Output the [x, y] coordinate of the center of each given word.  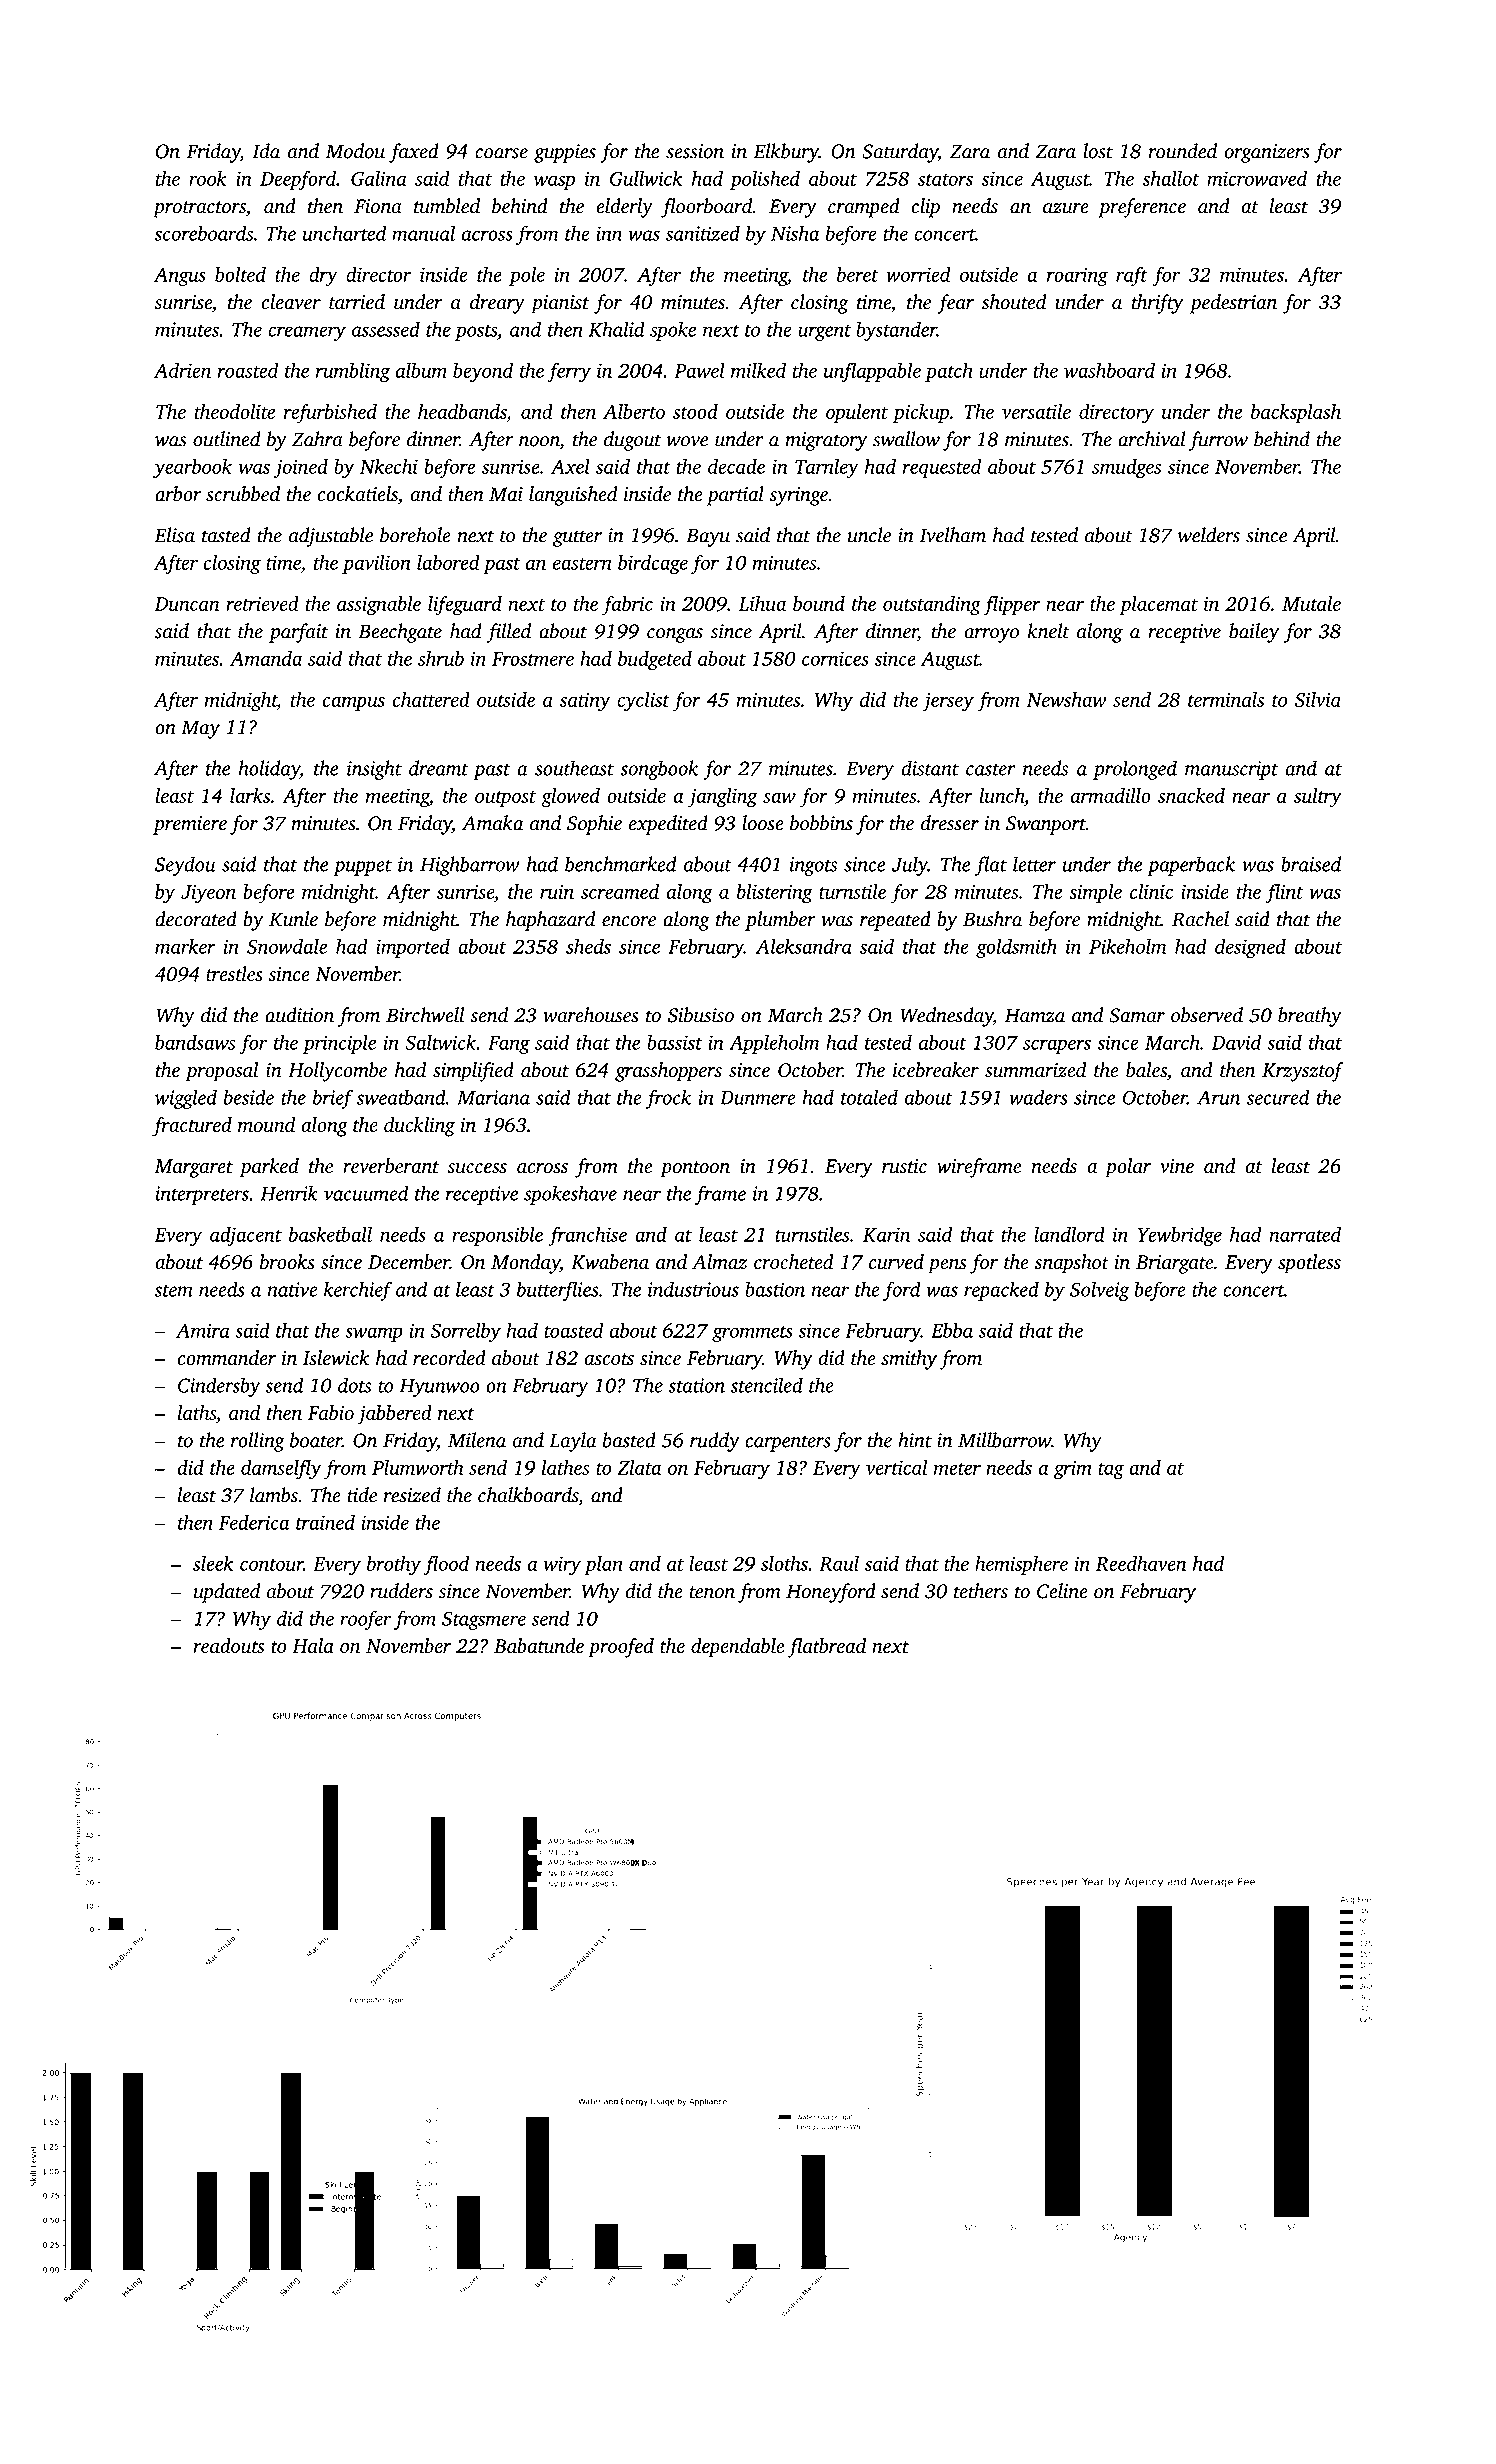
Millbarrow [1004, 1440]
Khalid [616, 329]
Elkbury [786, 153]
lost [1098, 151]
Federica [254, 1522]
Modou [355, 151]
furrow [1218, 441]
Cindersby [219, 1387]
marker [185, 946]
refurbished [330, 414]
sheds [588, 946]
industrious [693, 1289]
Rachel [1200, 919]
